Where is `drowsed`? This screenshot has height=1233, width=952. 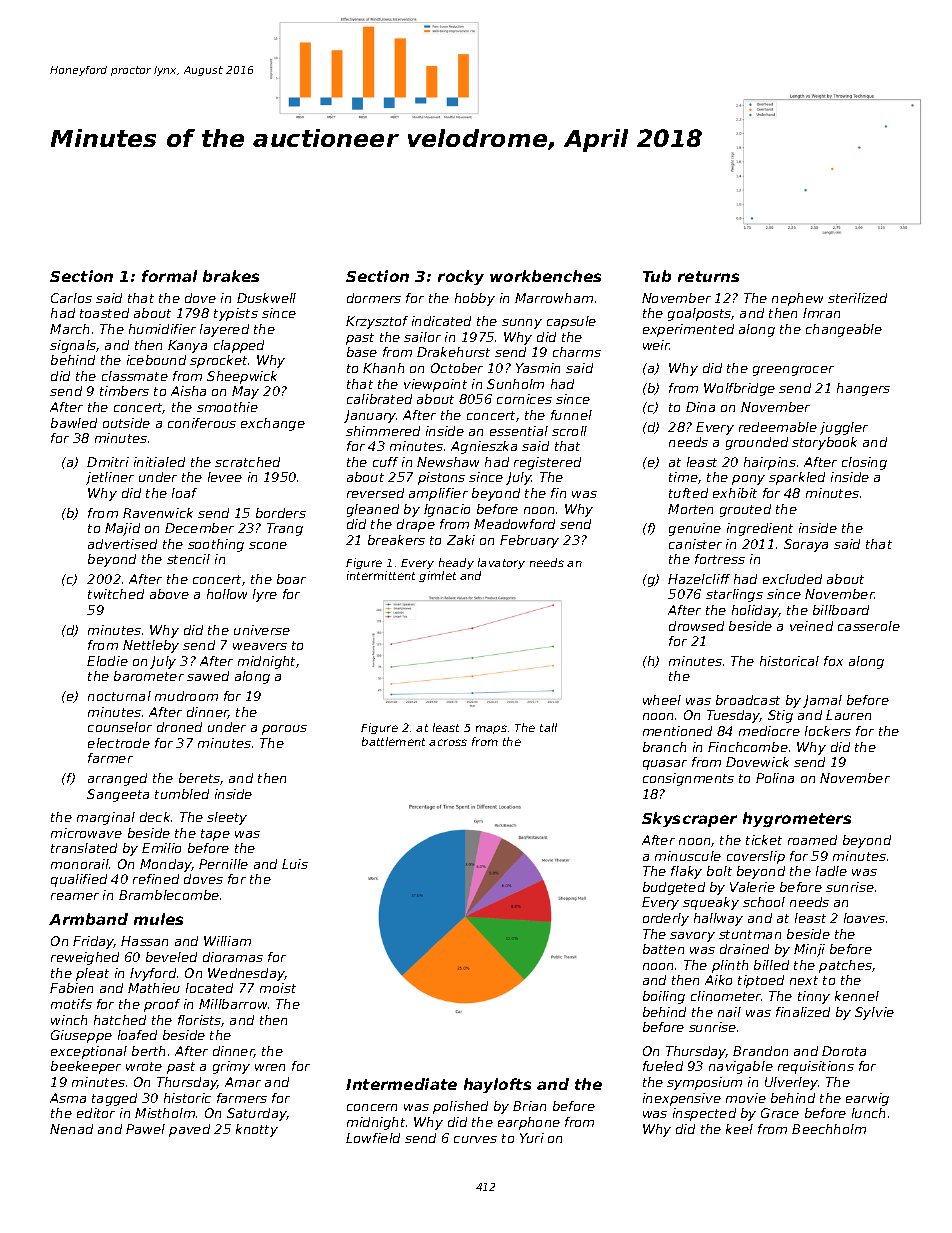
drowsed is located at coordinates (696, 626).
